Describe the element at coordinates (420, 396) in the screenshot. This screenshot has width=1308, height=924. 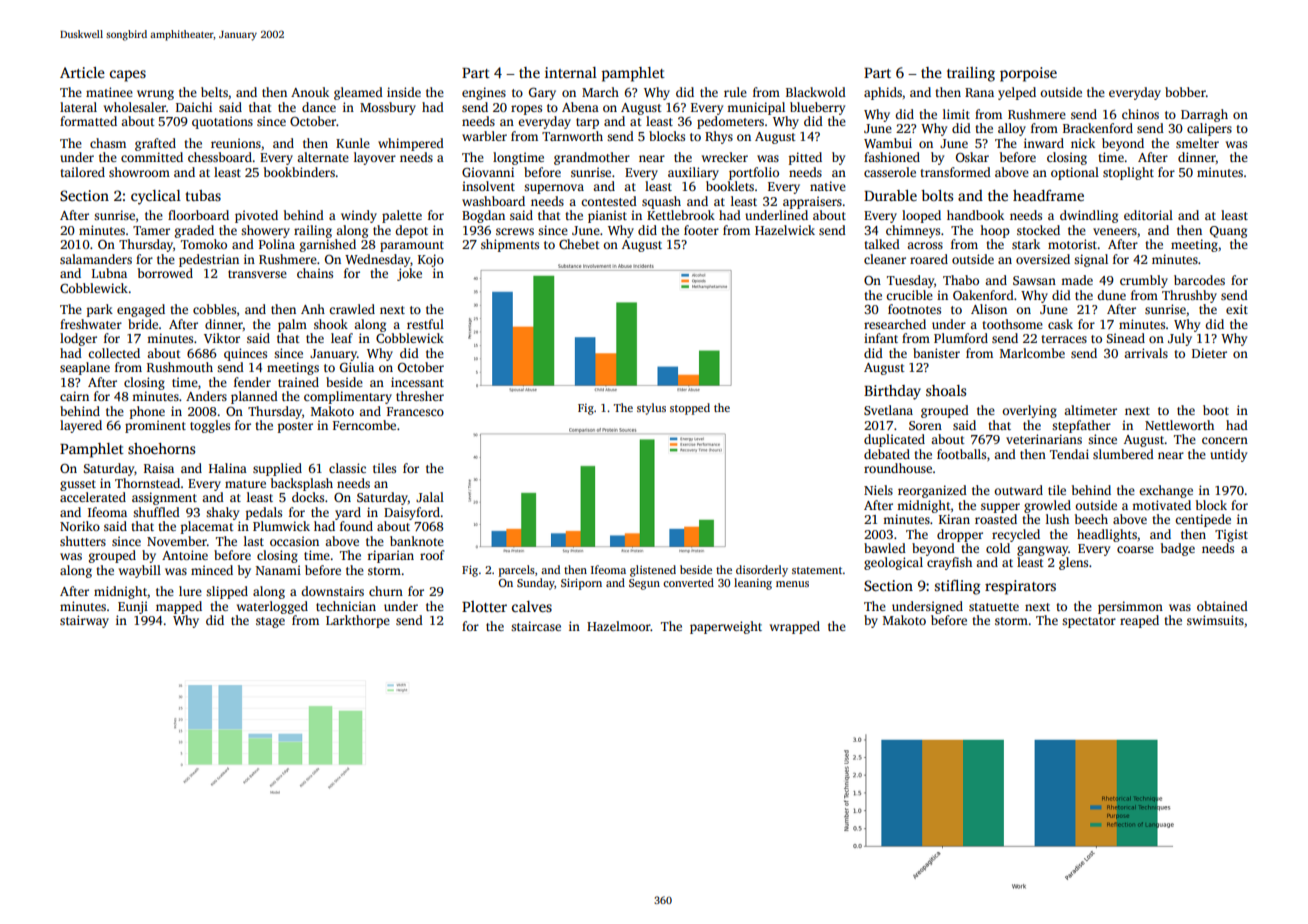
I see `thresher` at that location.
